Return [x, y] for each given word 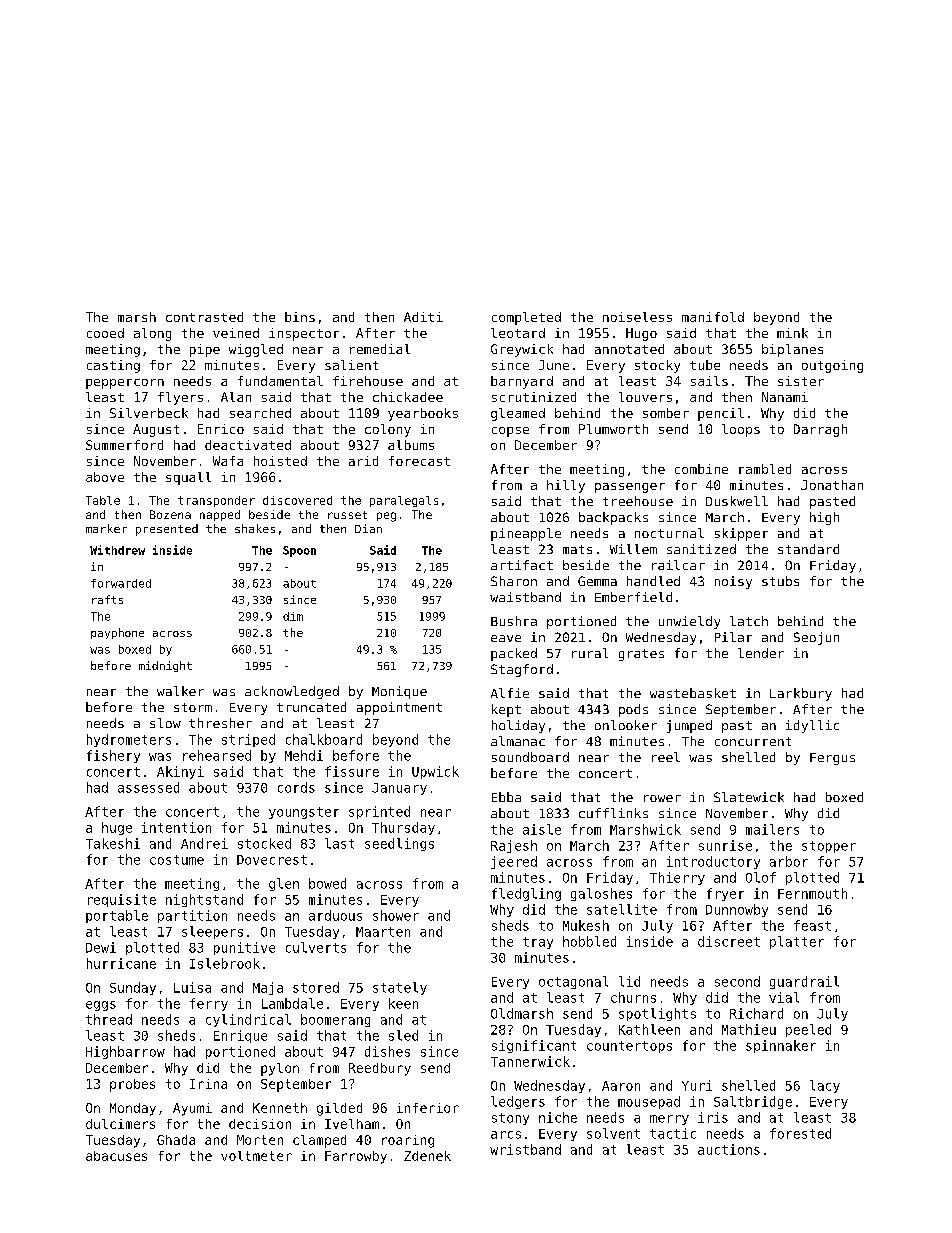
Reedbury [380, 1069]
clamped [319, 1141]
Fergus [832, 759]
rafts [107, 599]
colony [388, 430]
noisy [733, 582]
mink [792, 333]
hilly [566, 486]
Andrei [204, 843]
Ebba [506, 797]
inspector [304, 334]
